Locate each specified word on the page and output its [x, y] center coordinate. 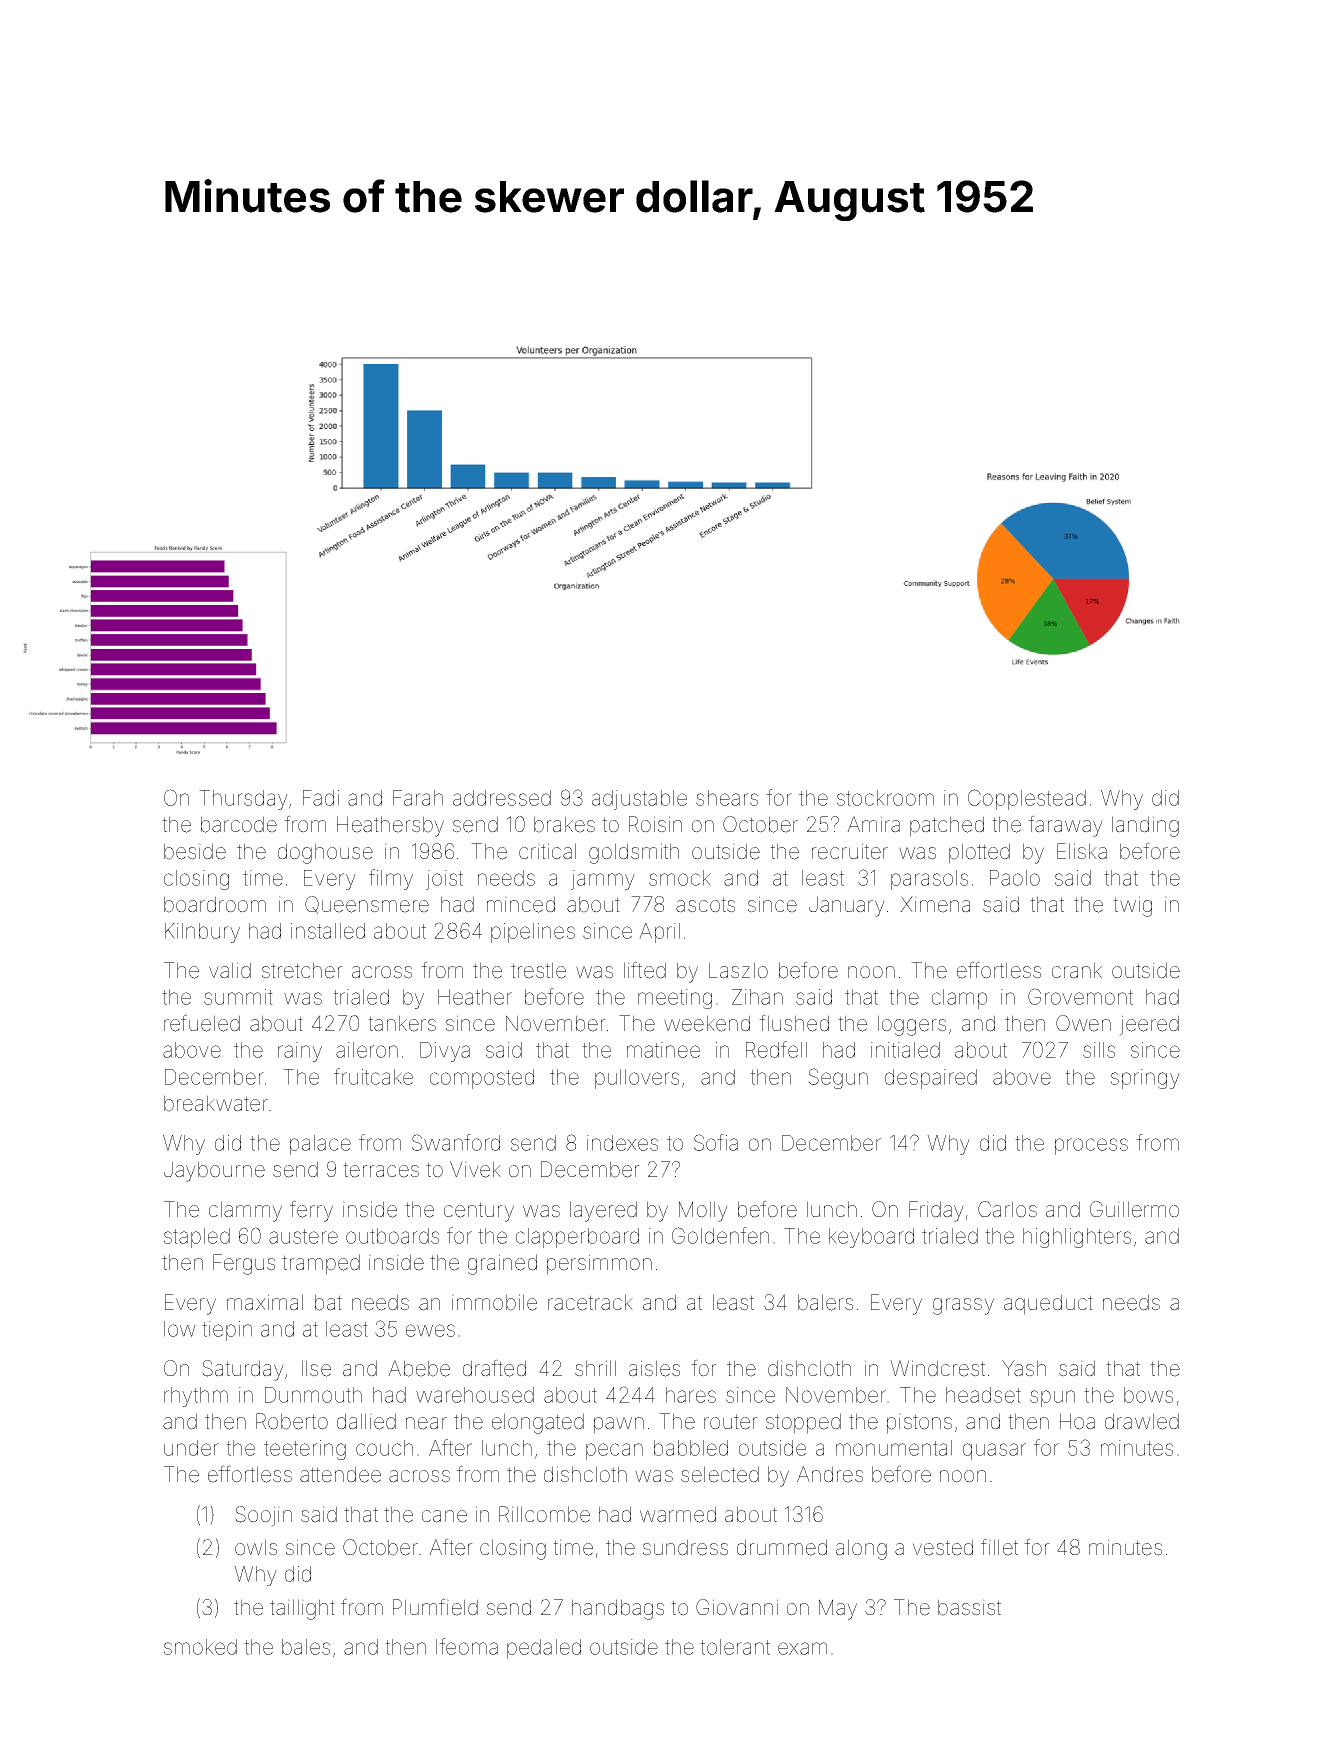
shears [727, 798]
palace [320, 1145]
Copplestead [1027, 799]
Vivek [475, 1169]
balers [825, 1302]
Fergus [244, 1264]
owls [256, 1547]
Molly [703, 1211]
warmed [678, 1514]
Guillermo [1134, 1209]
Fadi [321, 798]
